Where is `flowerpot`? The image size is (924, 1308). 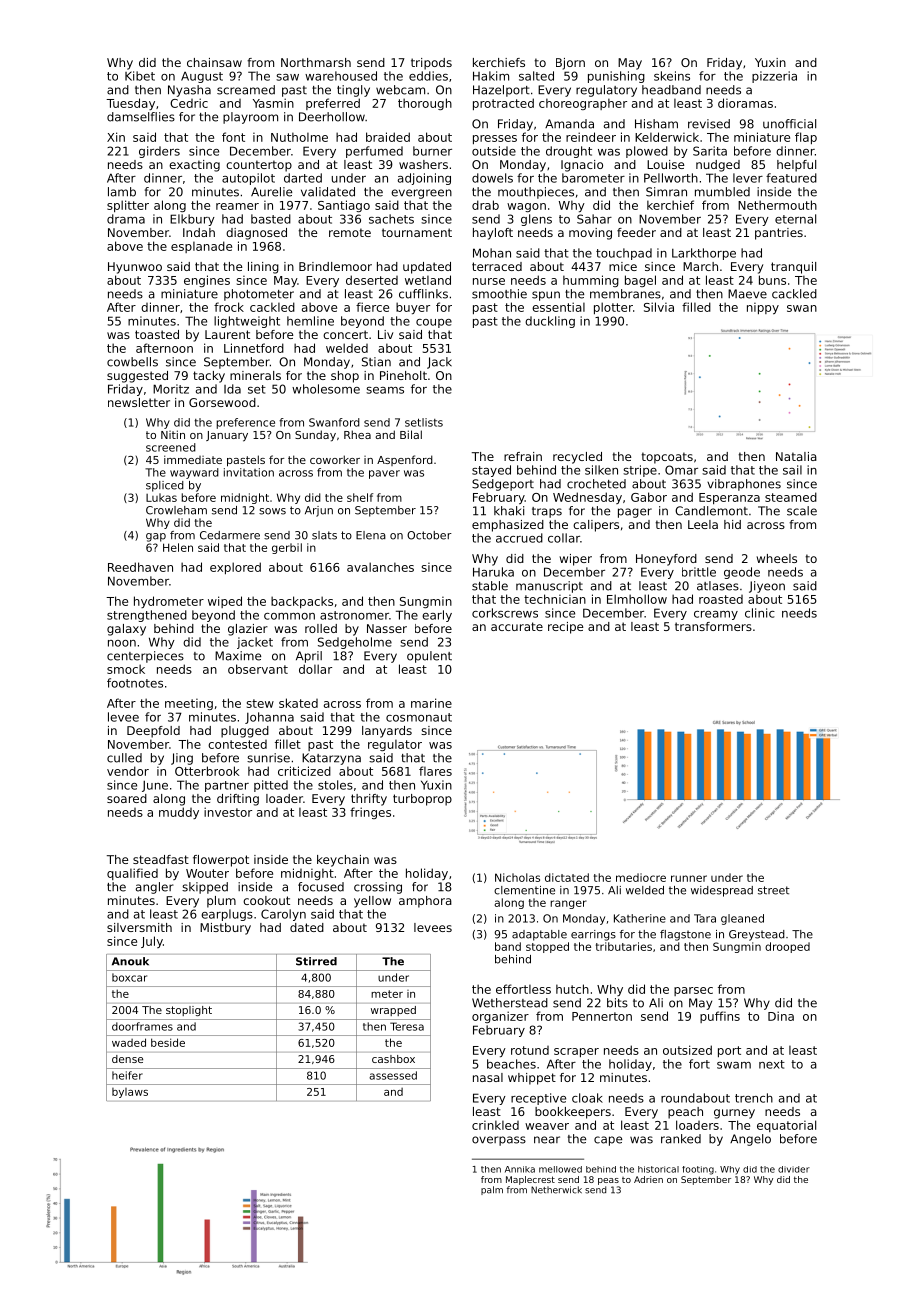 flowerpot is located at coordinates (221, 861).
